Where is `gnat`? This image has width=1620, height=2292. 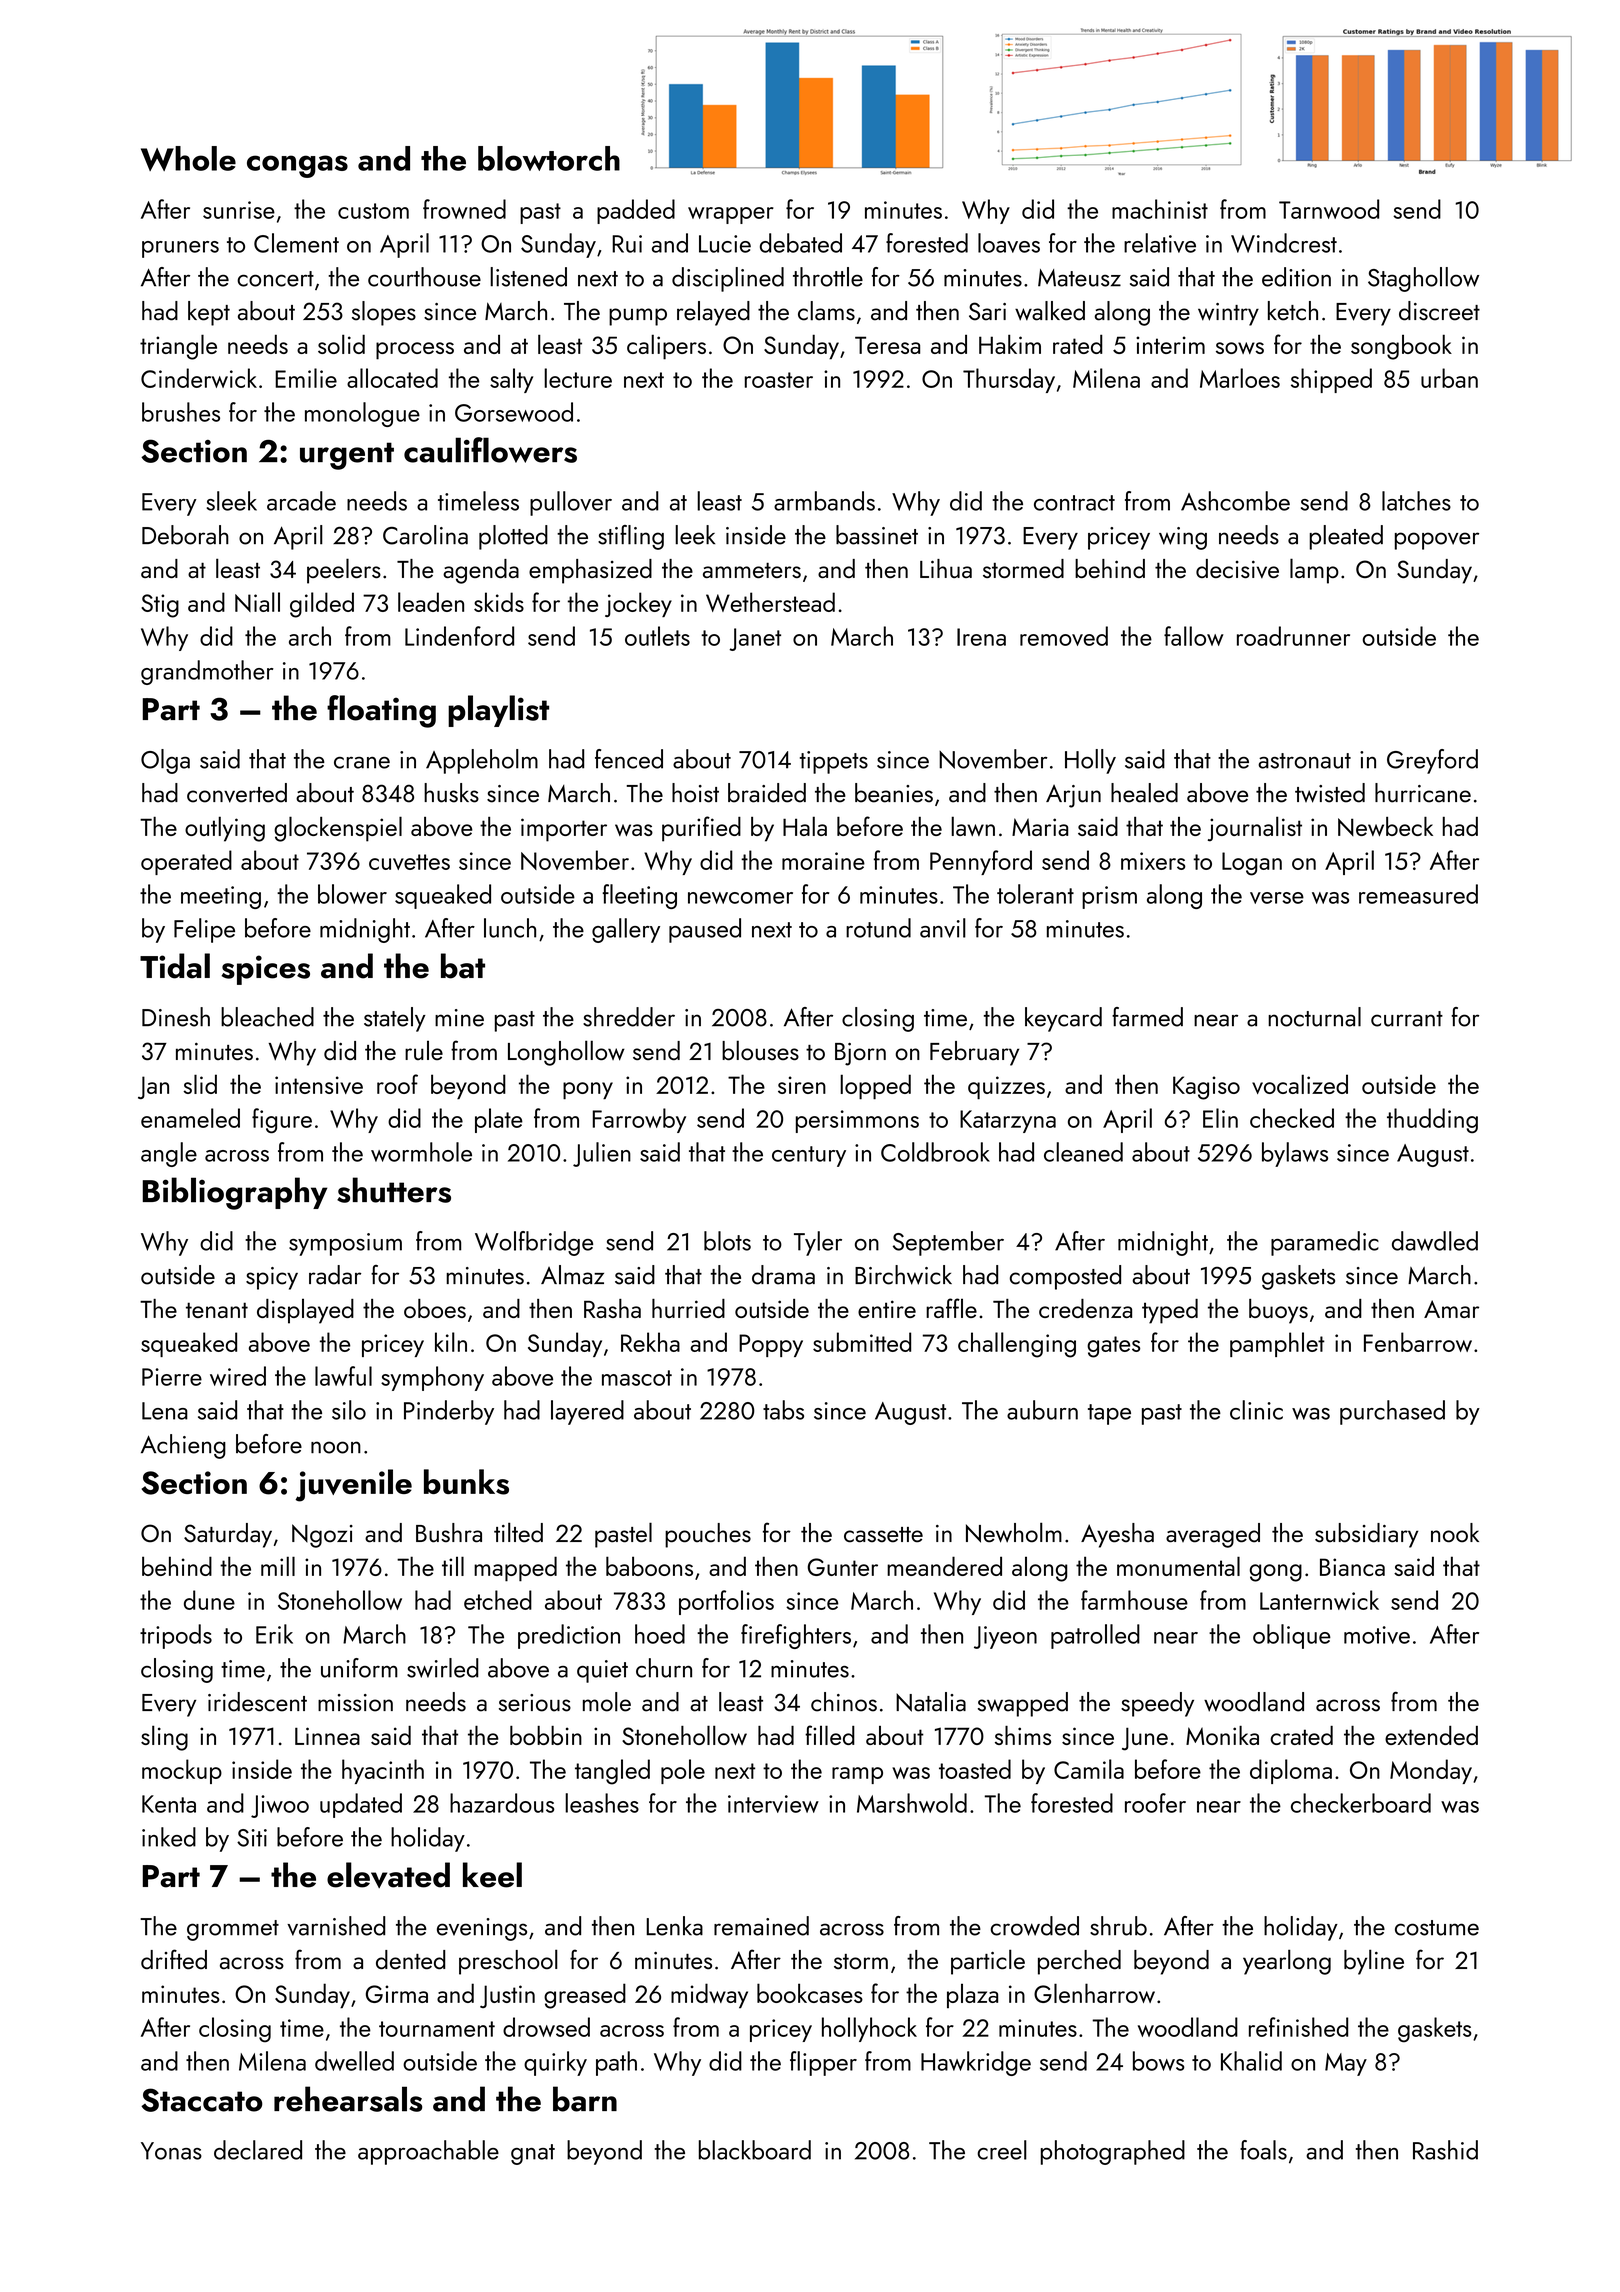
gnat is located at coordinates (533, 2154).
